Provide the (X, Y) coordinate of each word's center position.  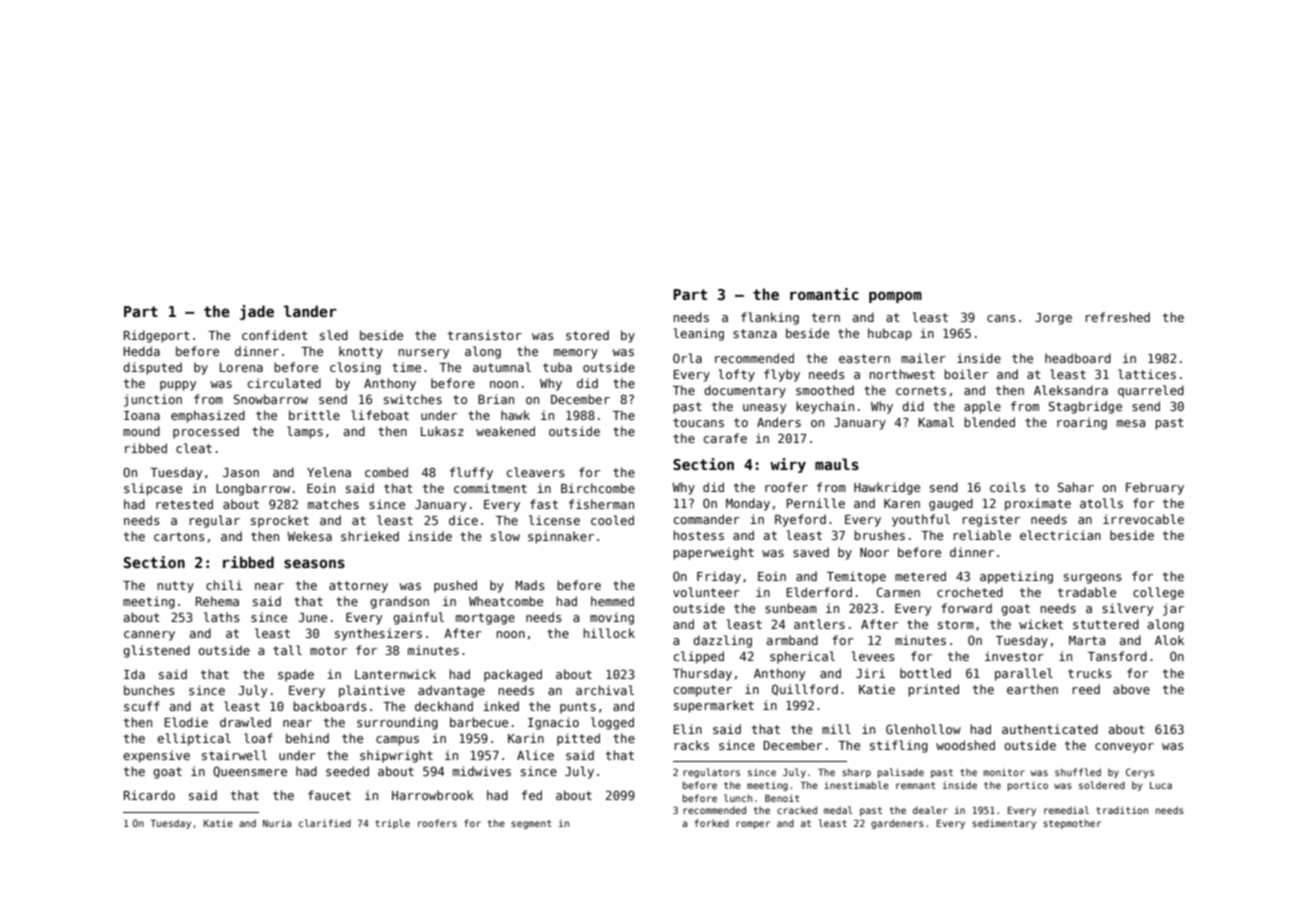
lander (310, 311)
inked (501, 706)
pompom (895, 297)
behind (307, 738)
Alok (1169, 640)
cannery (149, 636)
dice (463, 520)
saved (811, 552)
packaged (513, 675)
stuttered (1106, 624)
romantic (824, 294)
